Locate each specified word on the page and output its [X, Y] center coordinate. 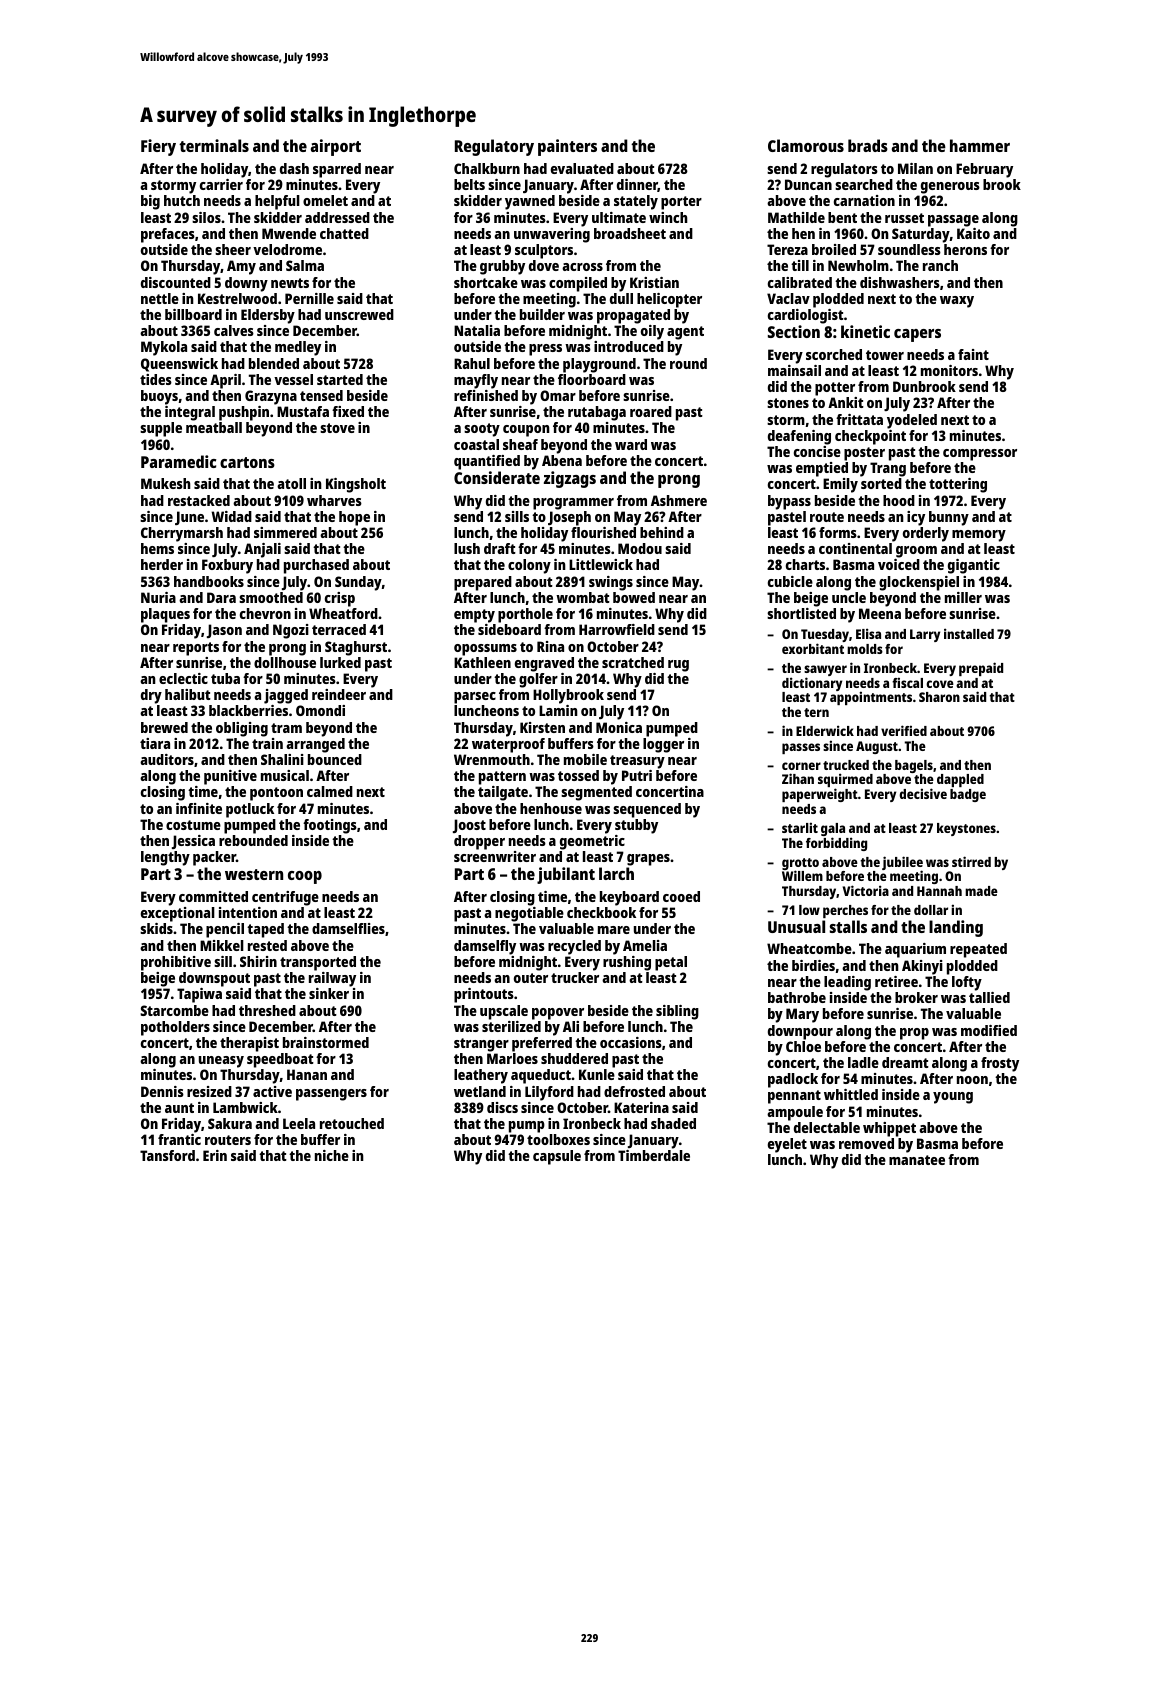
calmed [330, 791]
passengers [331, 1095]
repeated [978, 950]
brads [868, 145]
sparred [337, 170]
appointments [871, 698]
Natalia [477, 330]
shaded [673, 1123]
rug [678, 666]
